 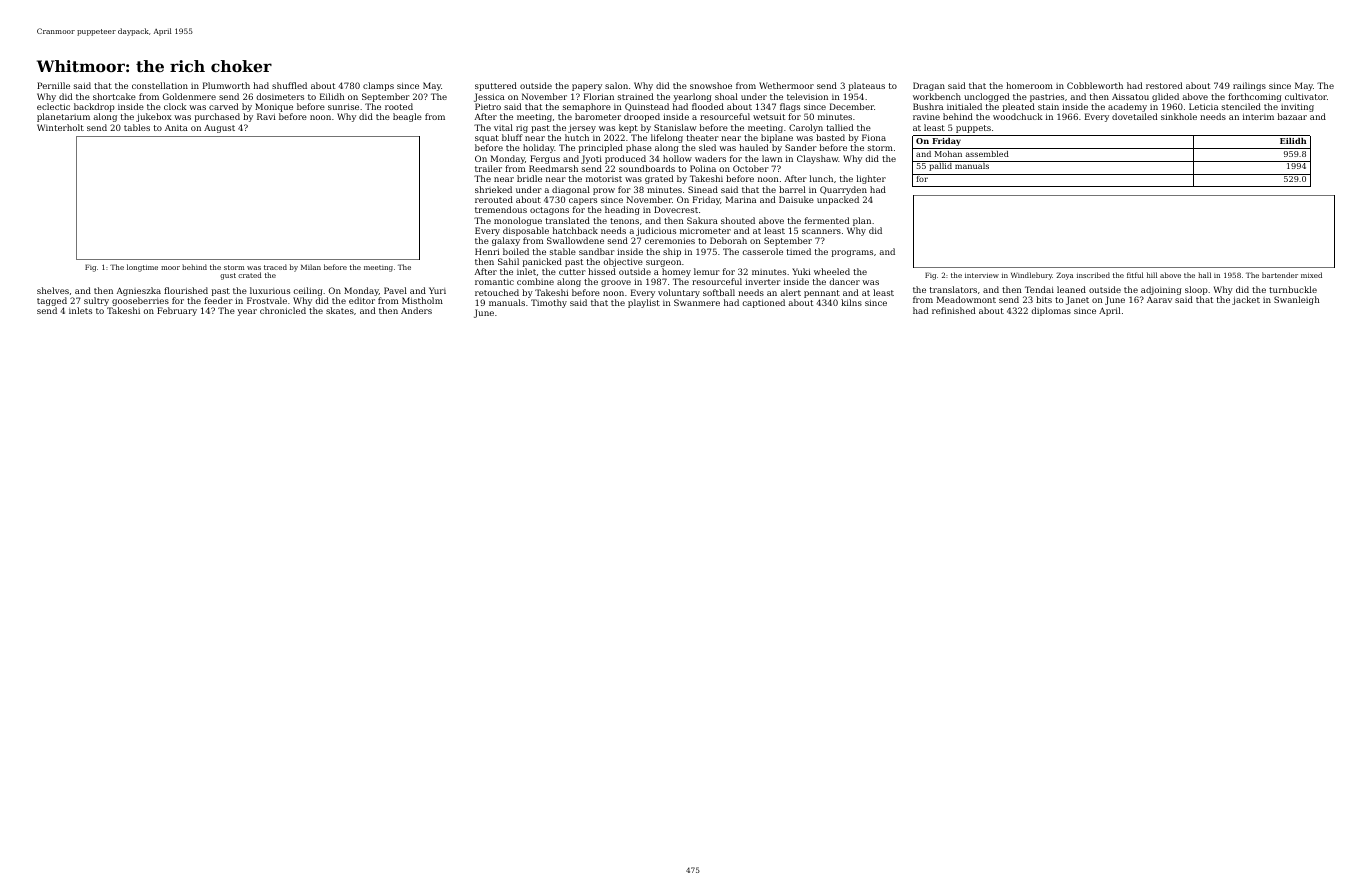 What do you see at coordinates (659, 179) in the screenshot?
I see `grated` at bounding box center [659, 179].
